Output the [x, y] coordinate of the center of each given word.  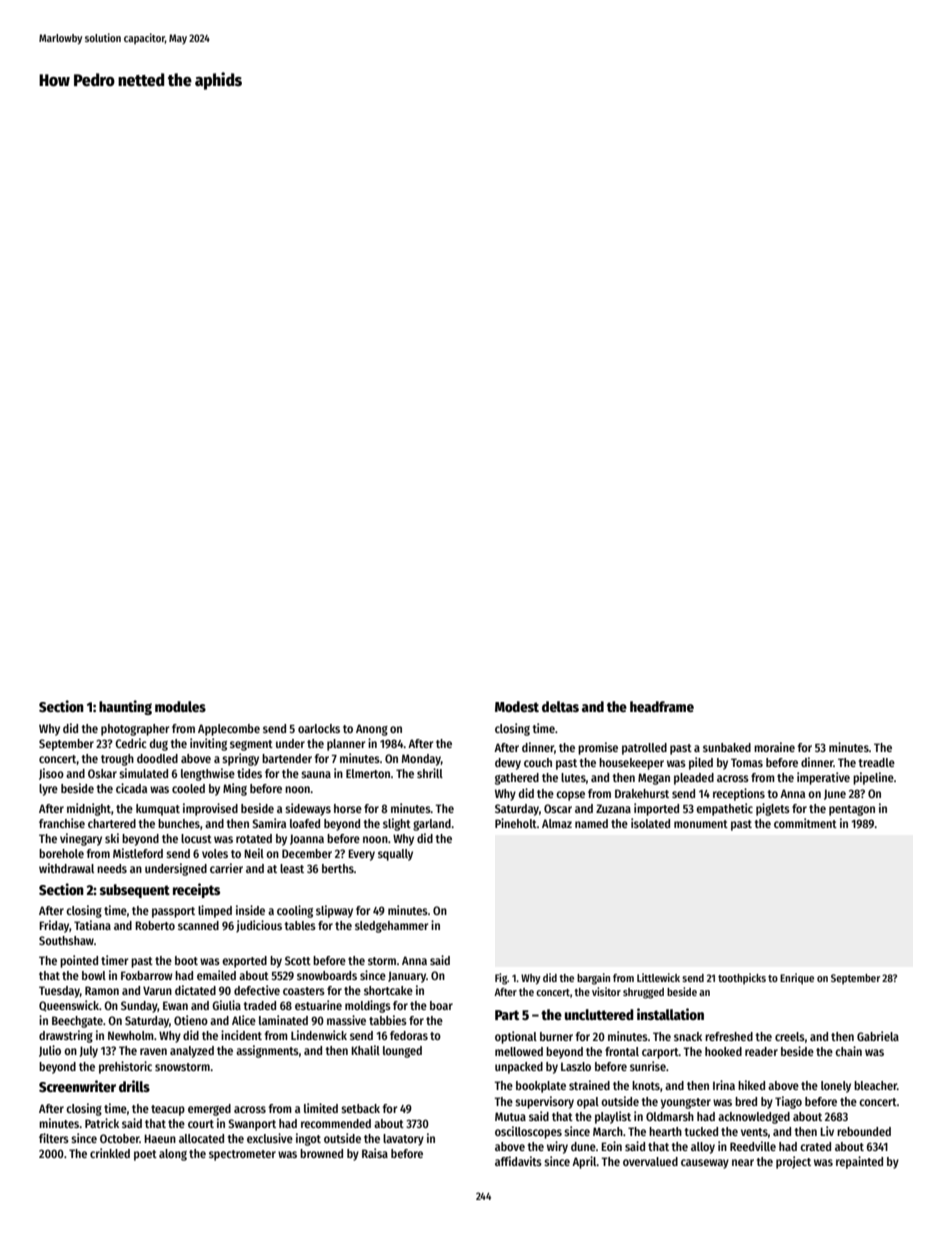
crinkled [110, 1153]
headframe [662, 706]
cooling [295, 911]
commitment [805, 823]
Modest [517, 706]
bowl [94, 975]
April [584, 1162]
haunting [125, 707]
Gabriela [878, 1036]
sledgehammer [391, 927]
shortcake [388, 990]
